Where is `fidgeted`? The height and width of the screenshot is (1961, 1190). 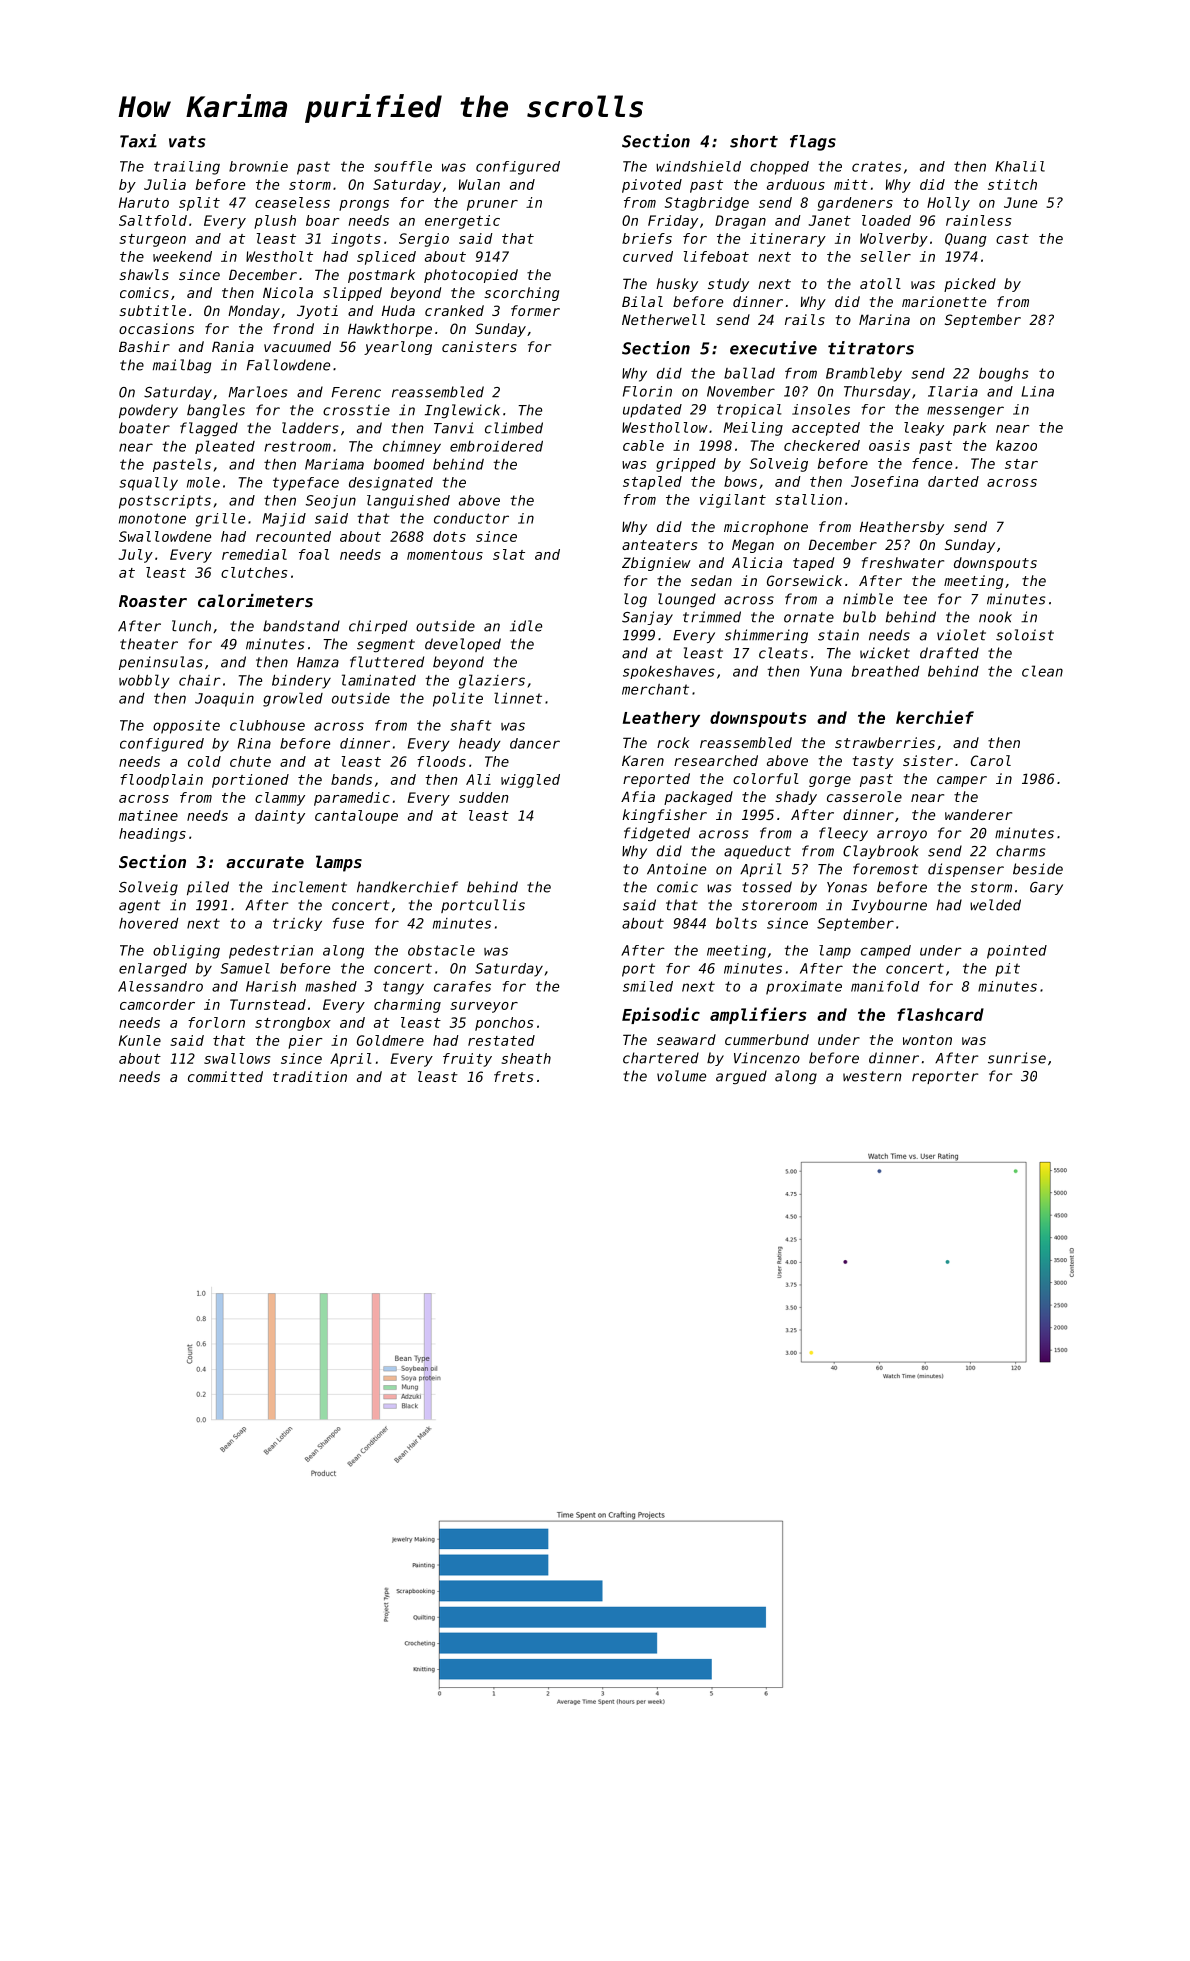
fidgeted is located at coordinates (657, 834).
